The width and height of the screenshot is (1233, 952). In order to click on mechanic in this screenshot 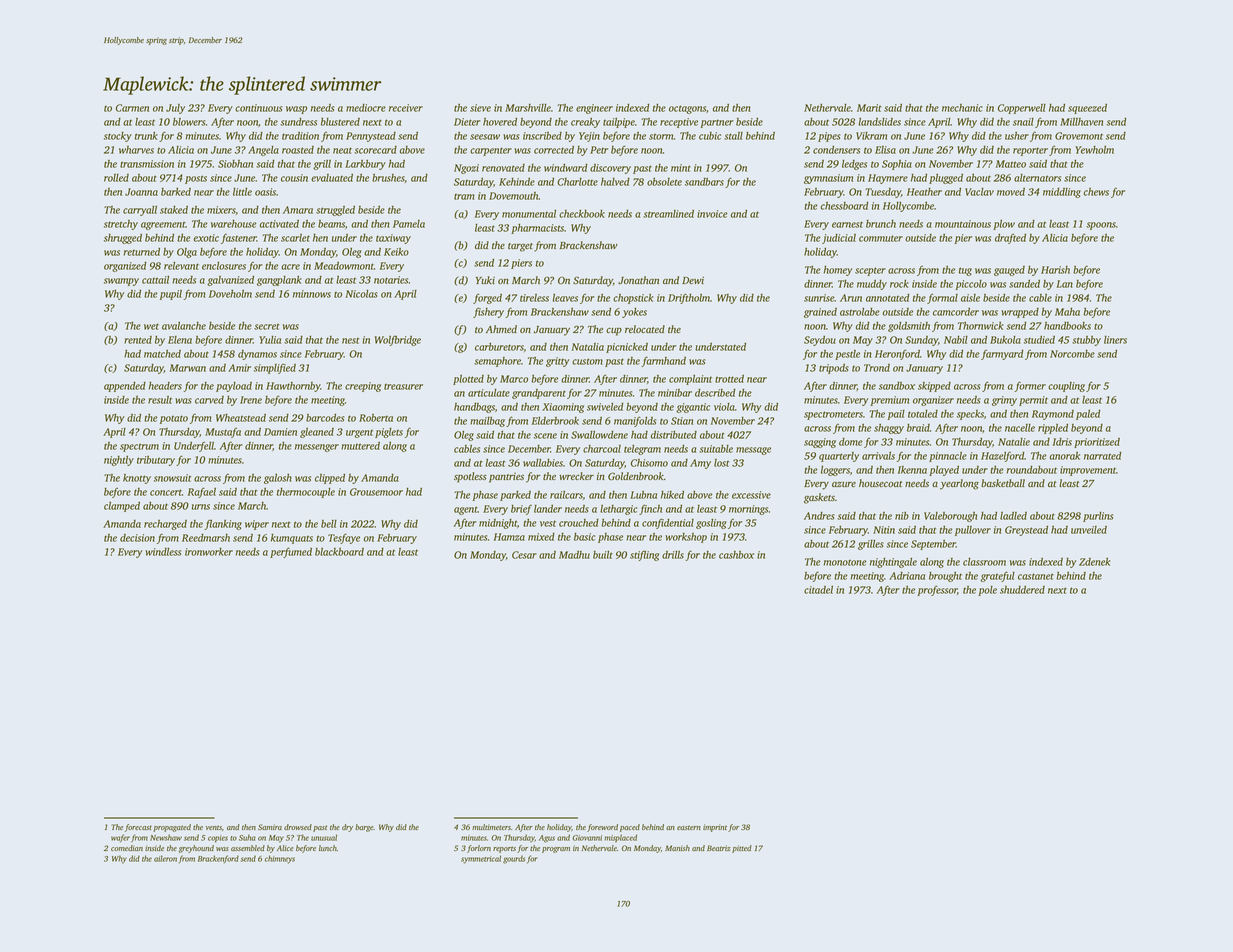, I will do `click(962, 108)`.
